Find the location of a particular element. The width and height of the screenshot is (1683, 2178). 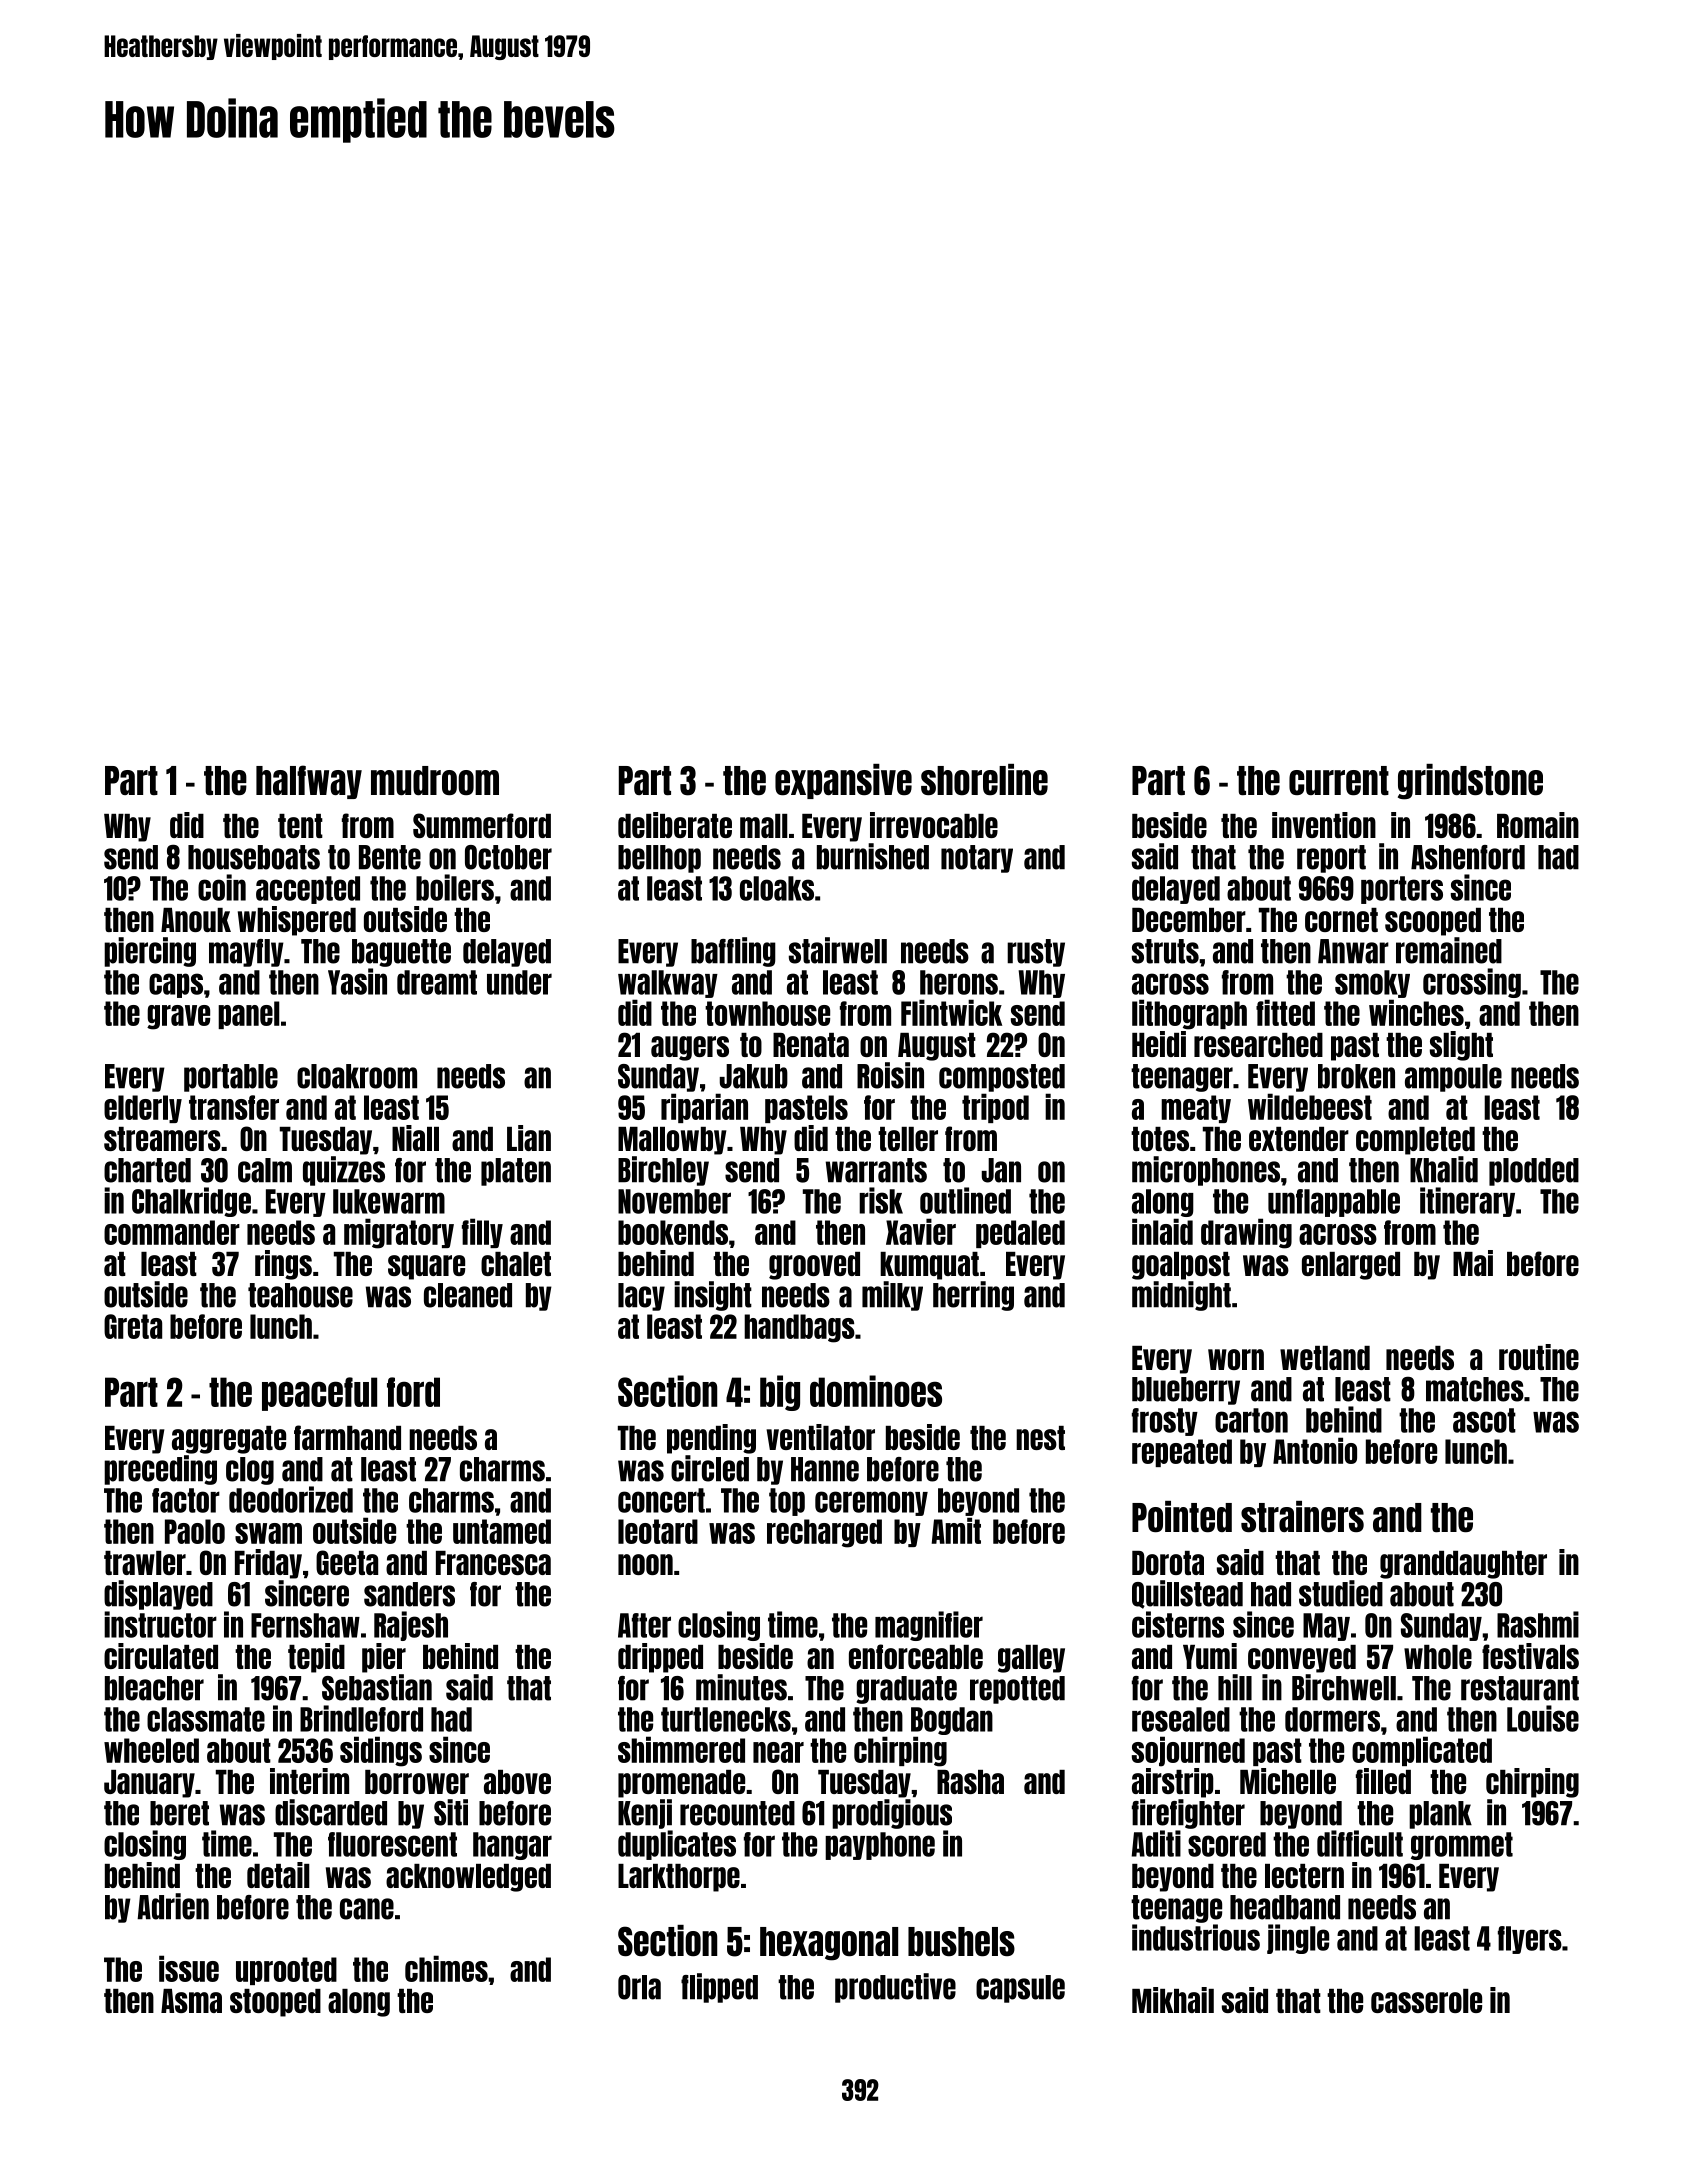

Asma is located at coordinates (191, 2001).
